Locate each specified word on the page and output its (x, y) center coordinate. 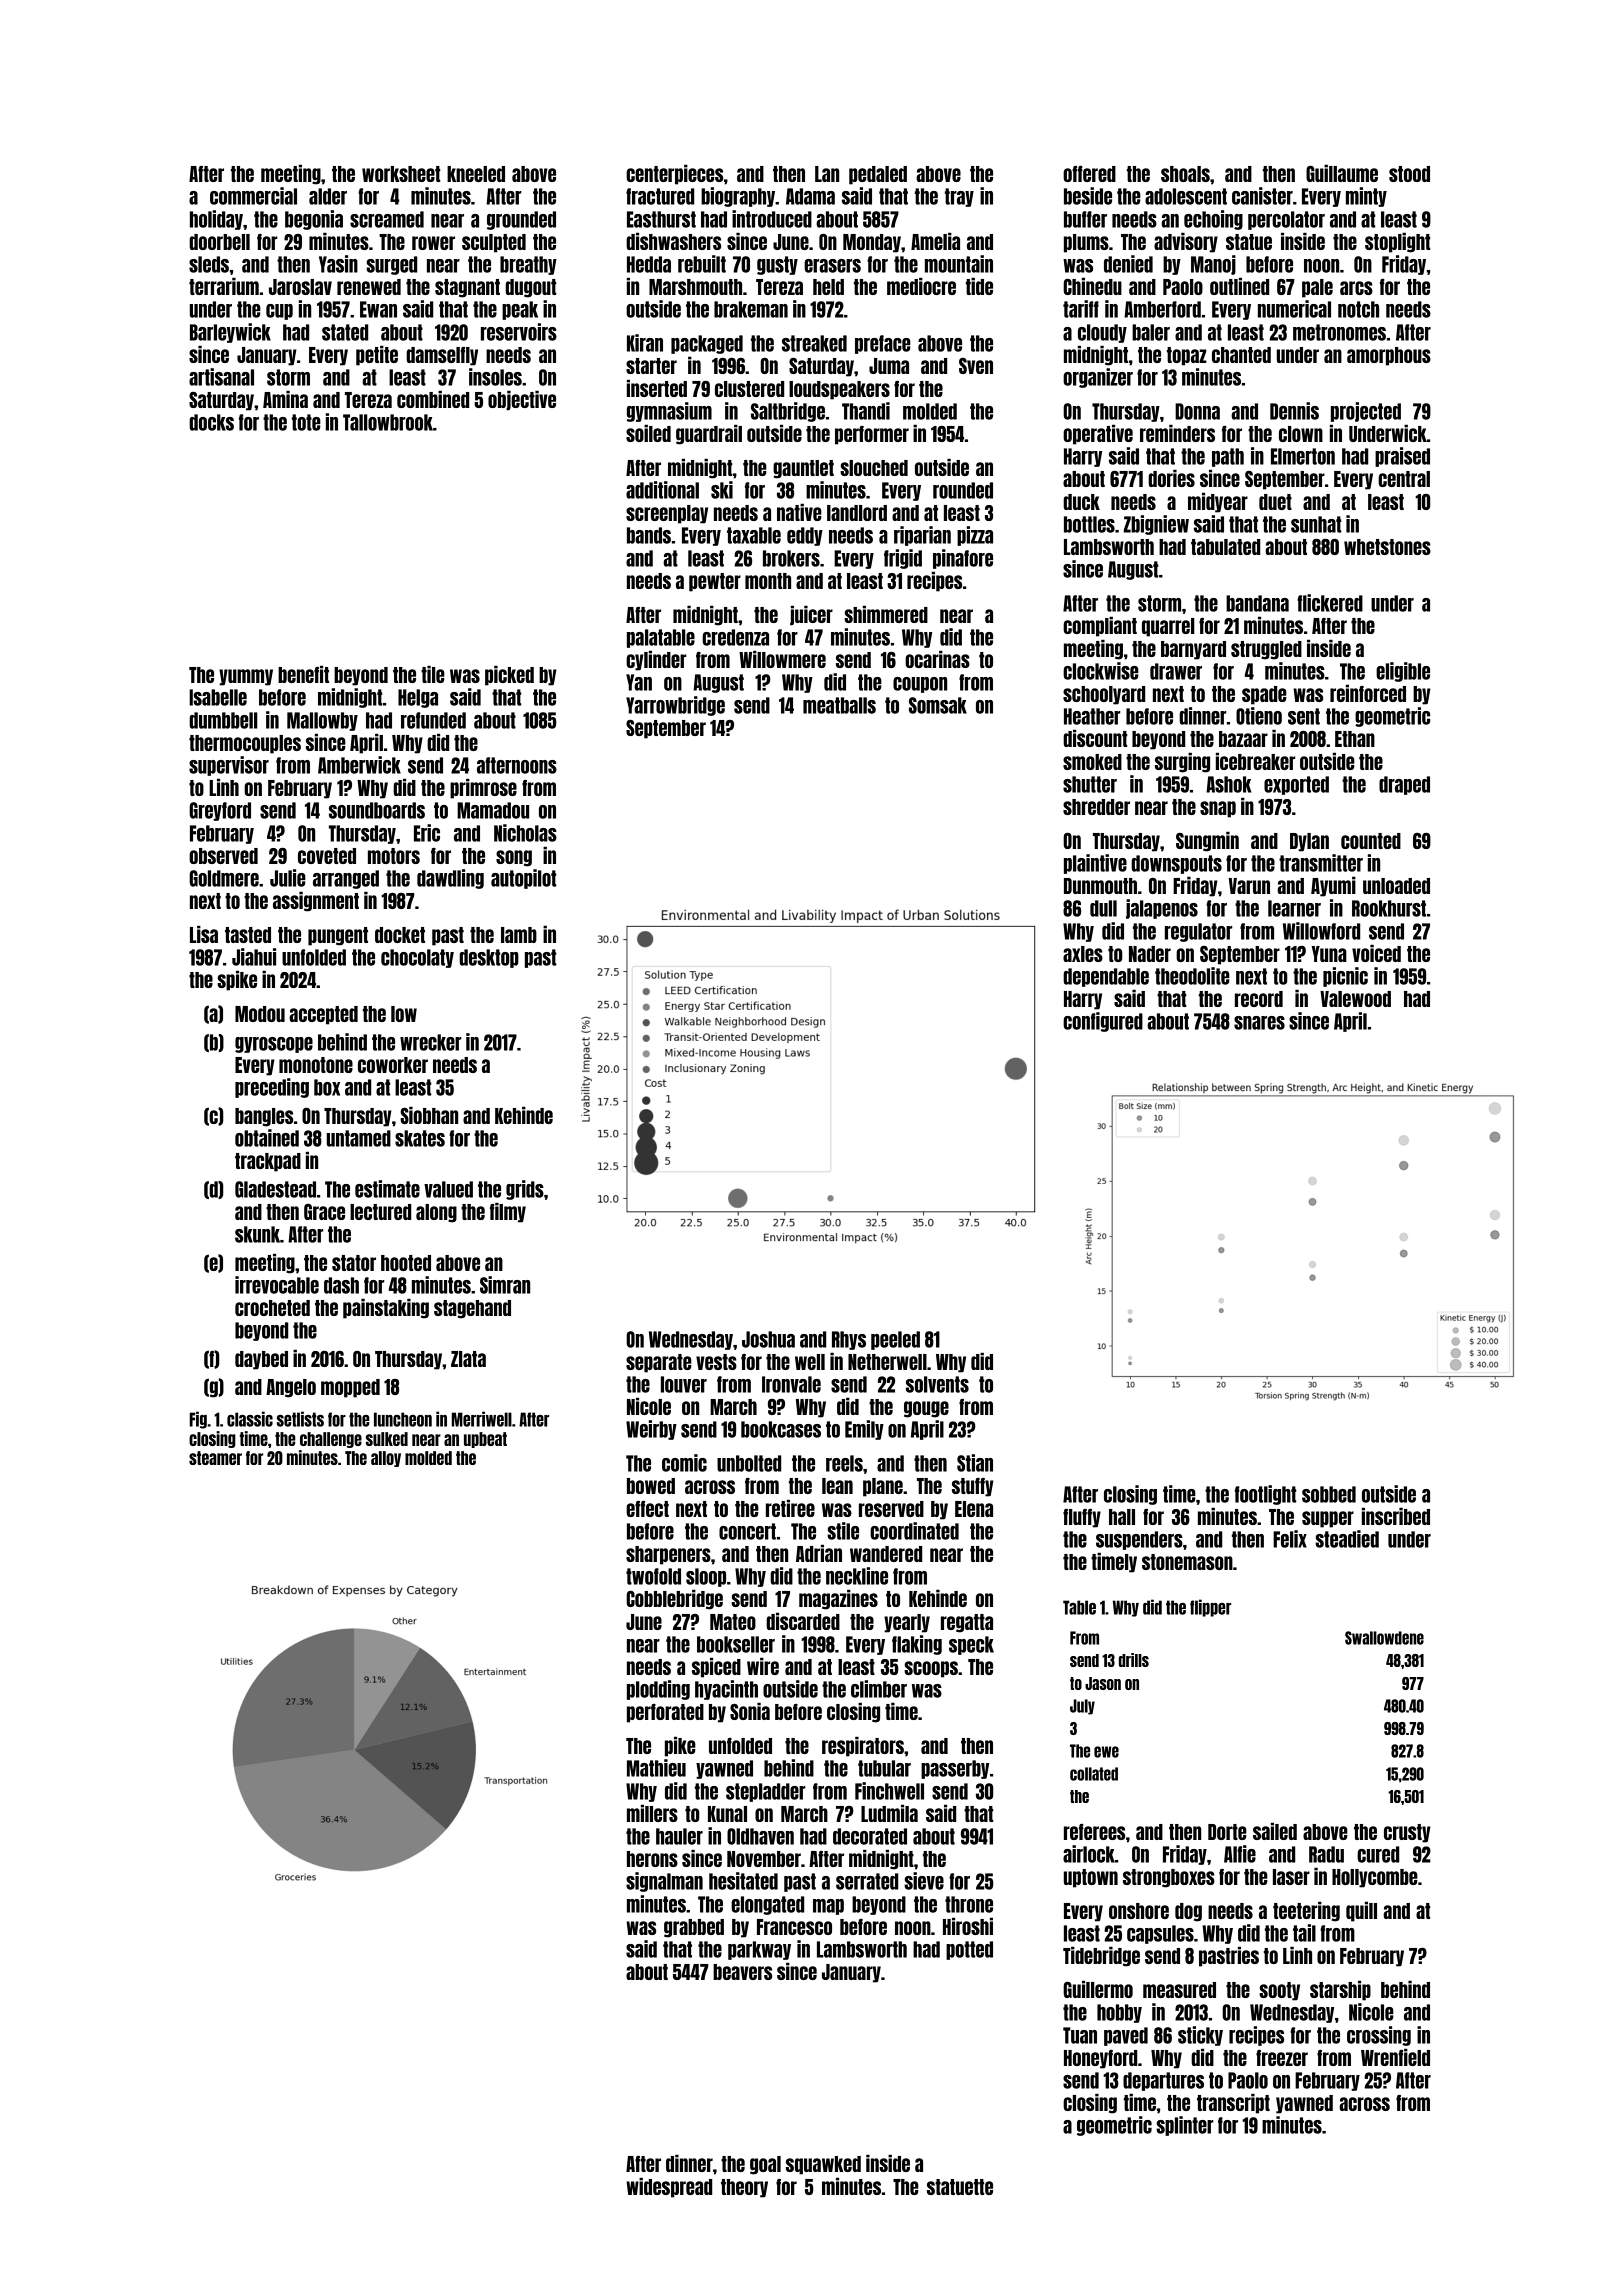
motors (394, 856)
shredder (1096, 807)
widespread (669, 2188)
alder (328, 196)
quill (1361, 1912)
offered (1089, 174)
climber (879, 1689)
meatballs (839, 705)
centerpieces (674, 175)
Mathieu (656, 1768)
